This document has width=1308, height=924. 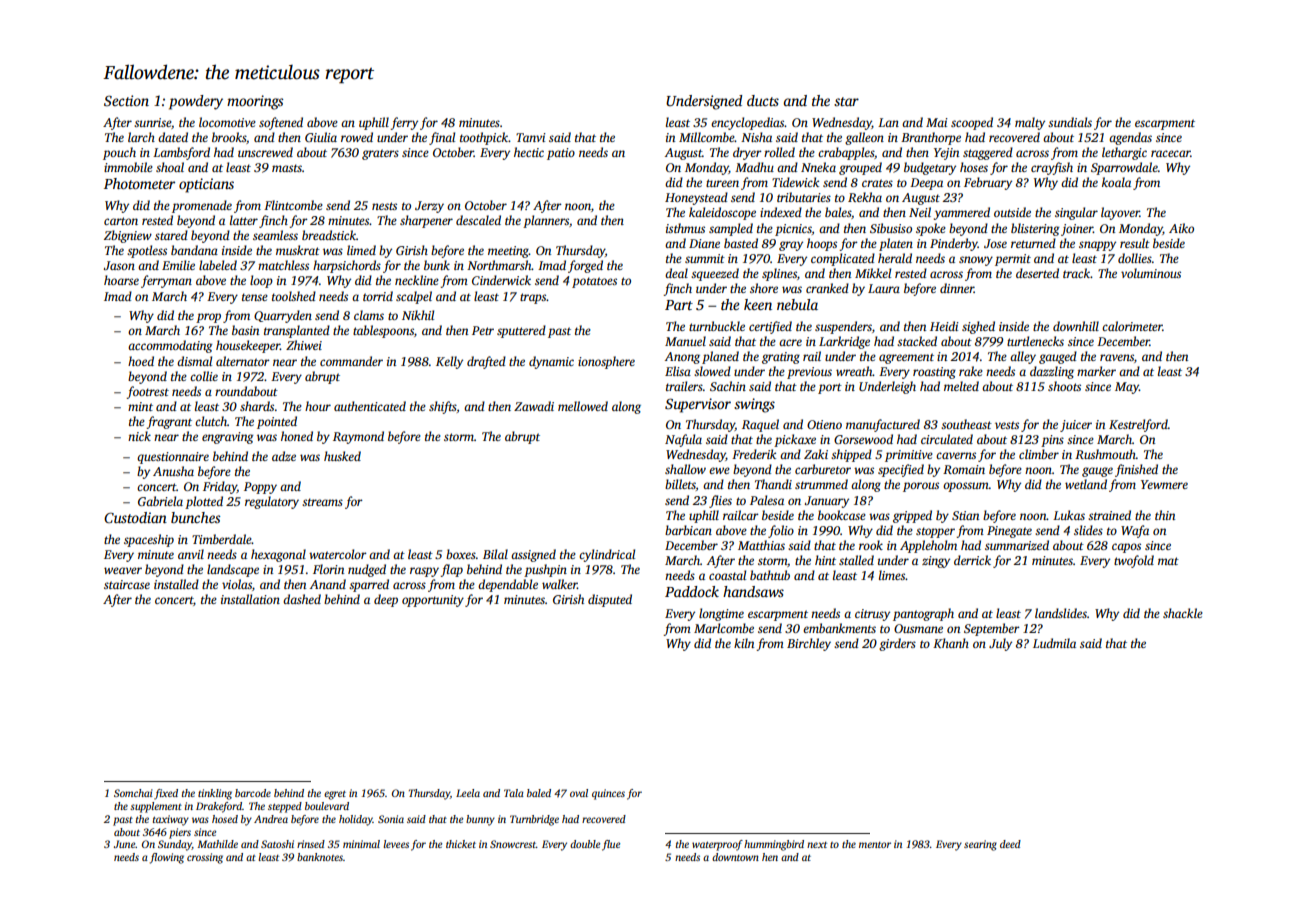 What do you see at coordinates (495, 554) in the document?
I see `Bilal` at bounding box center [495, 554].
